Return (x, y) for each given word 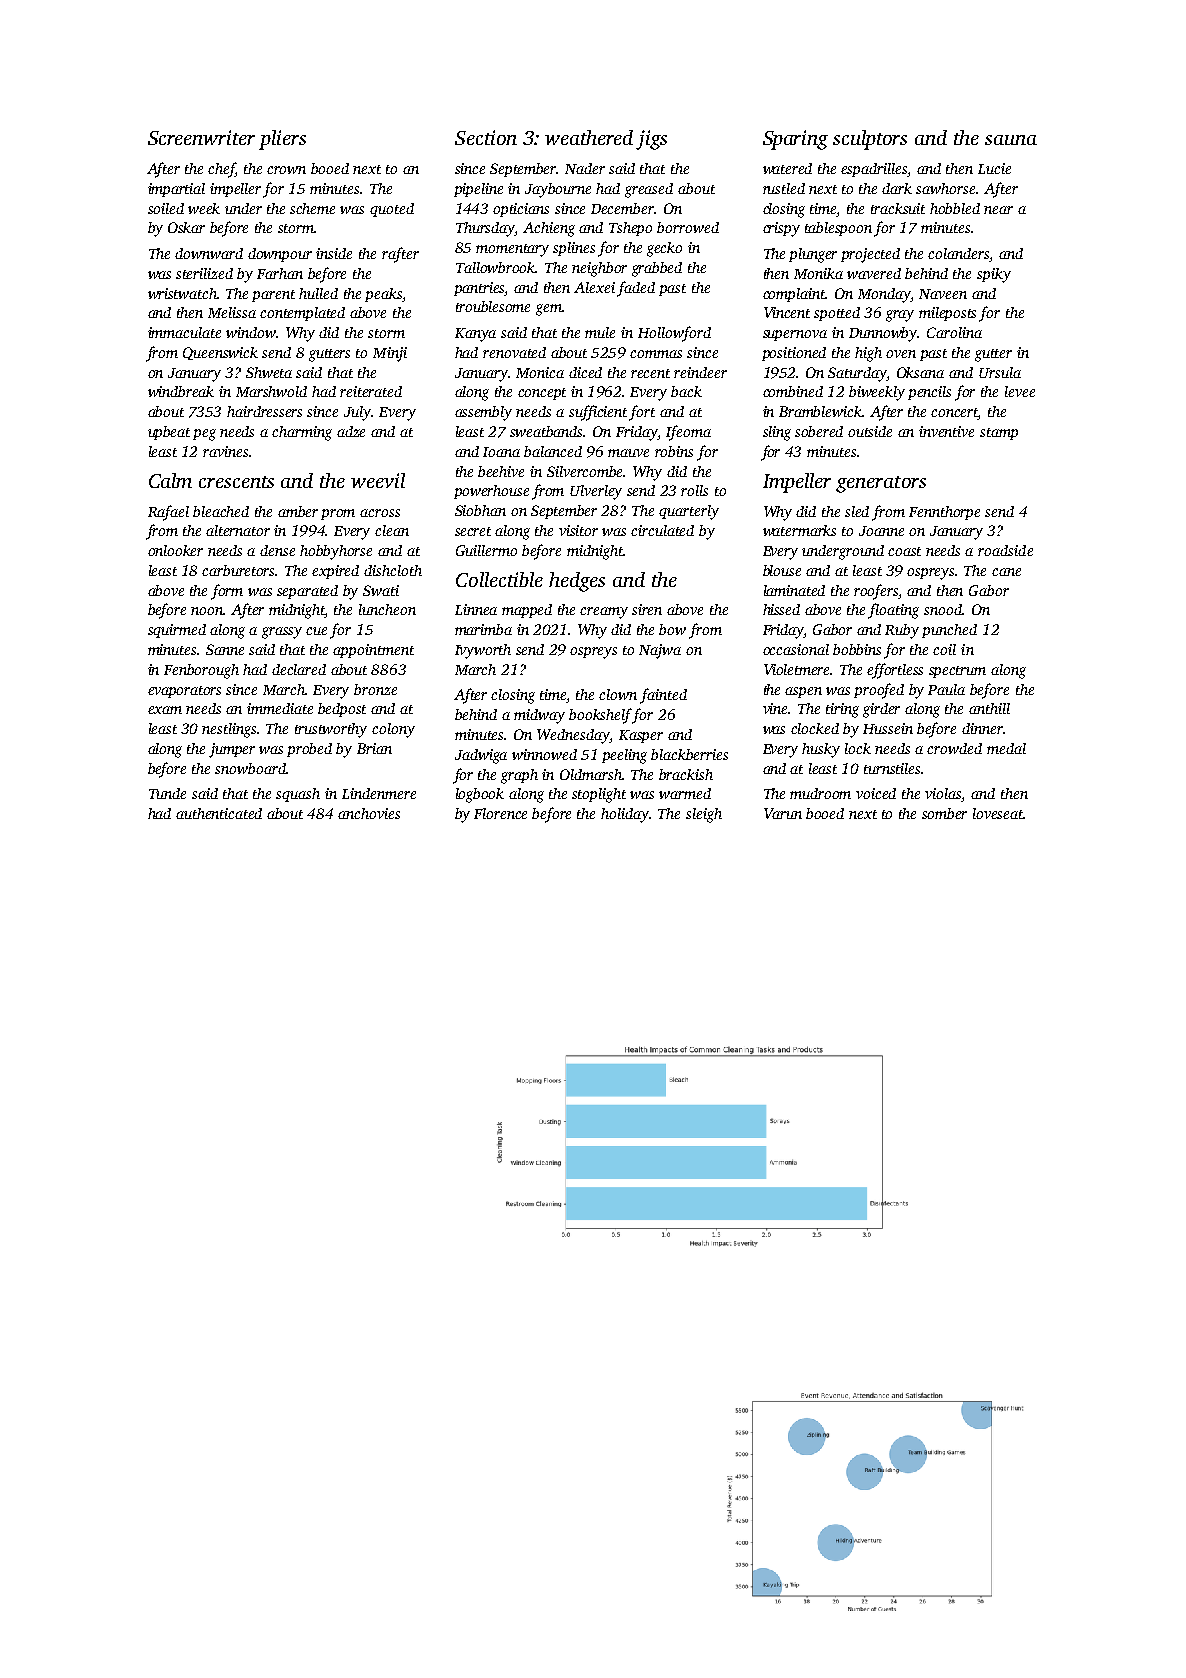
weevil (378, 480)
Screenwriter (201, 137)
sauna (1011, 140)
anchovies (369, 813)
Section (486, 137)
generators (881, 484)
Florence (500, 813)
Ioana (501, 452)
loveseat (998, 813)
